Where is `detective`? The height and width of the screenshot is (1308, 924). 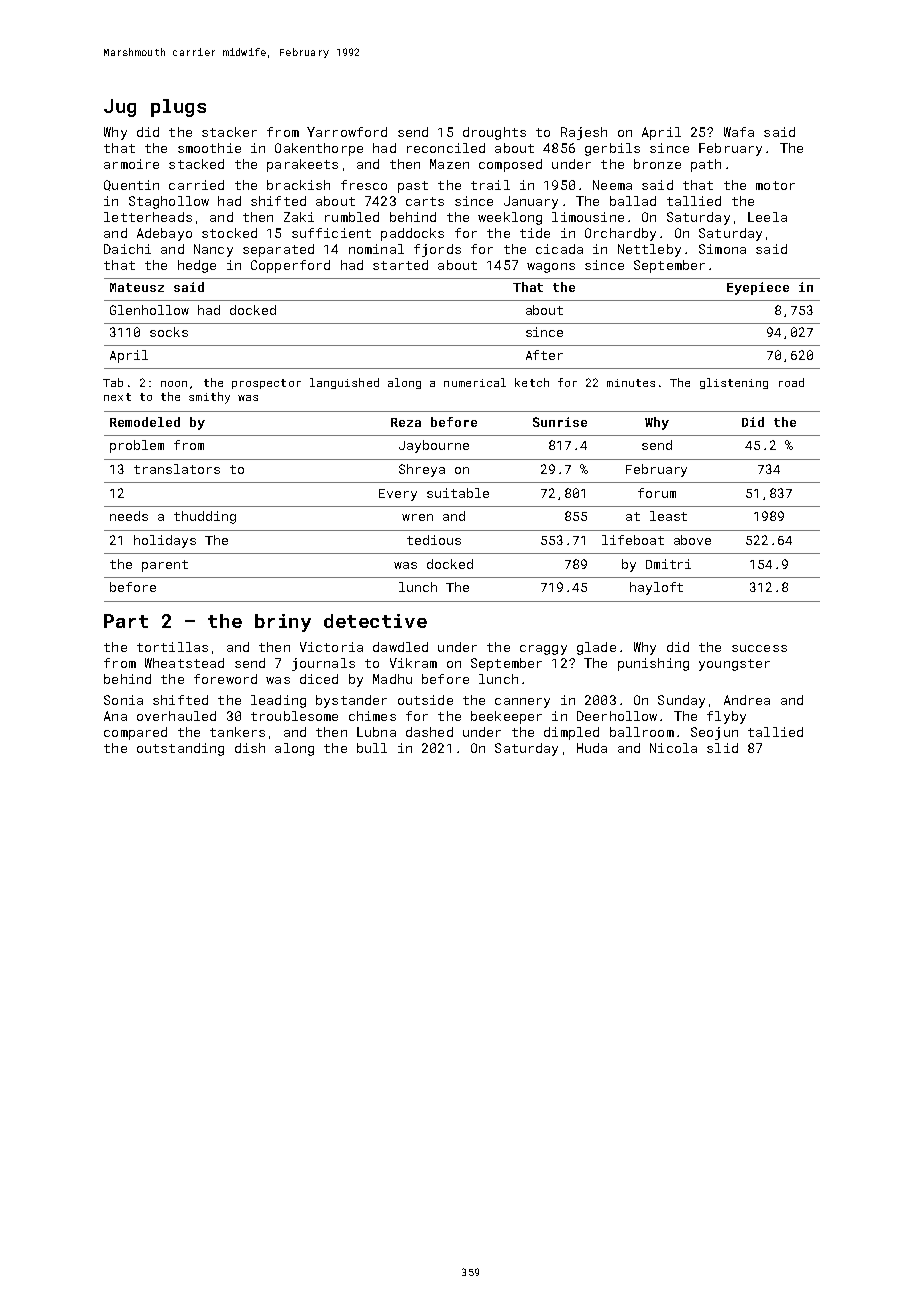
detective is located at coordinates (375, 621).
